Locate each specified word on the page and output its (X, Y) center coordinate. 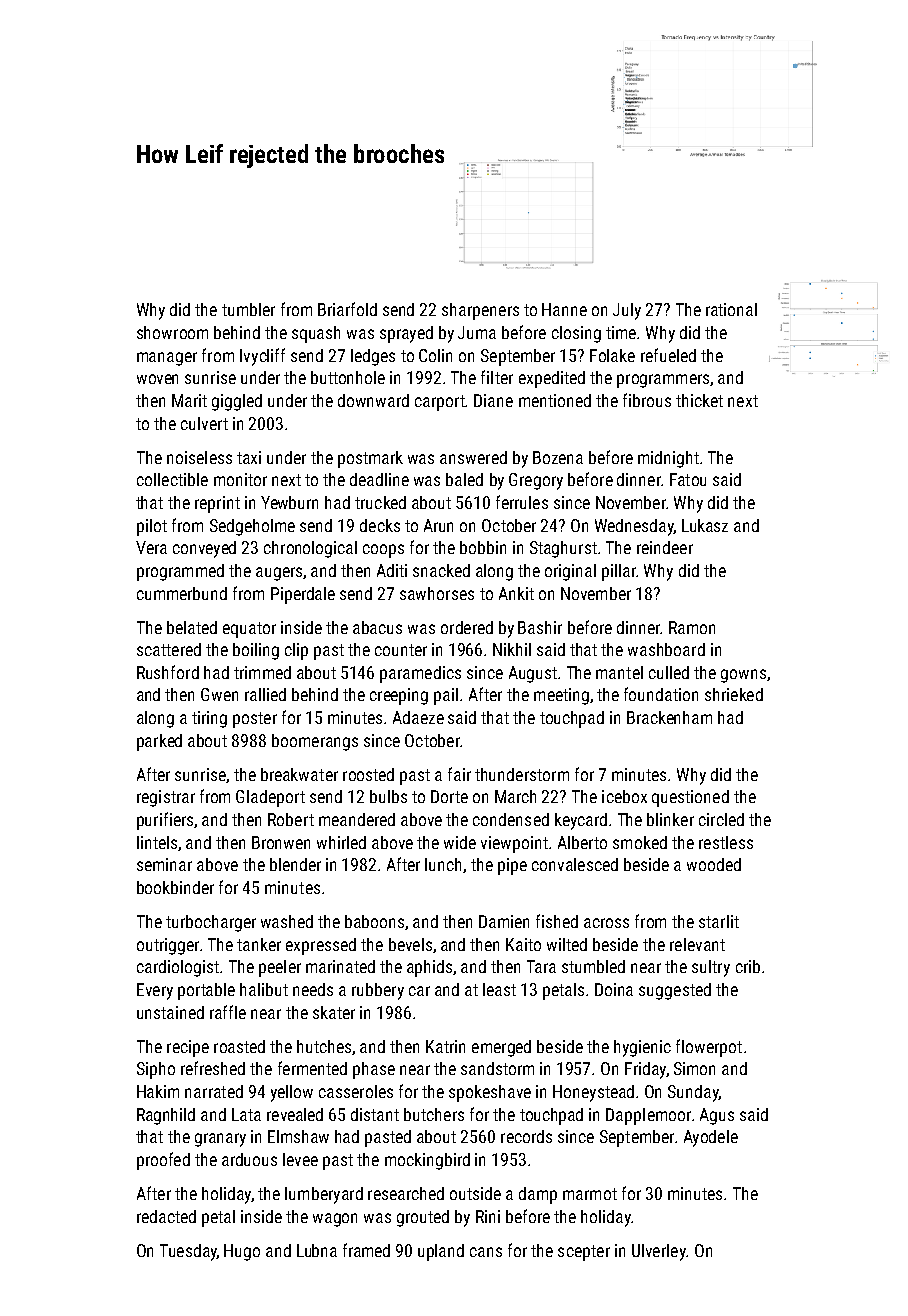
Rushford (168, 672)
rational (731, 309)
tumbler (248, 309)
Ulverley (659, 1252)
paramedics (420, 674)
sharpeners (480, 311)
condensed (511, 819)
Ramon (692, 627)
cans (486, 1252)
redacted (166, 1216)
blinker (670, 819)
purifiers (165, 821)
